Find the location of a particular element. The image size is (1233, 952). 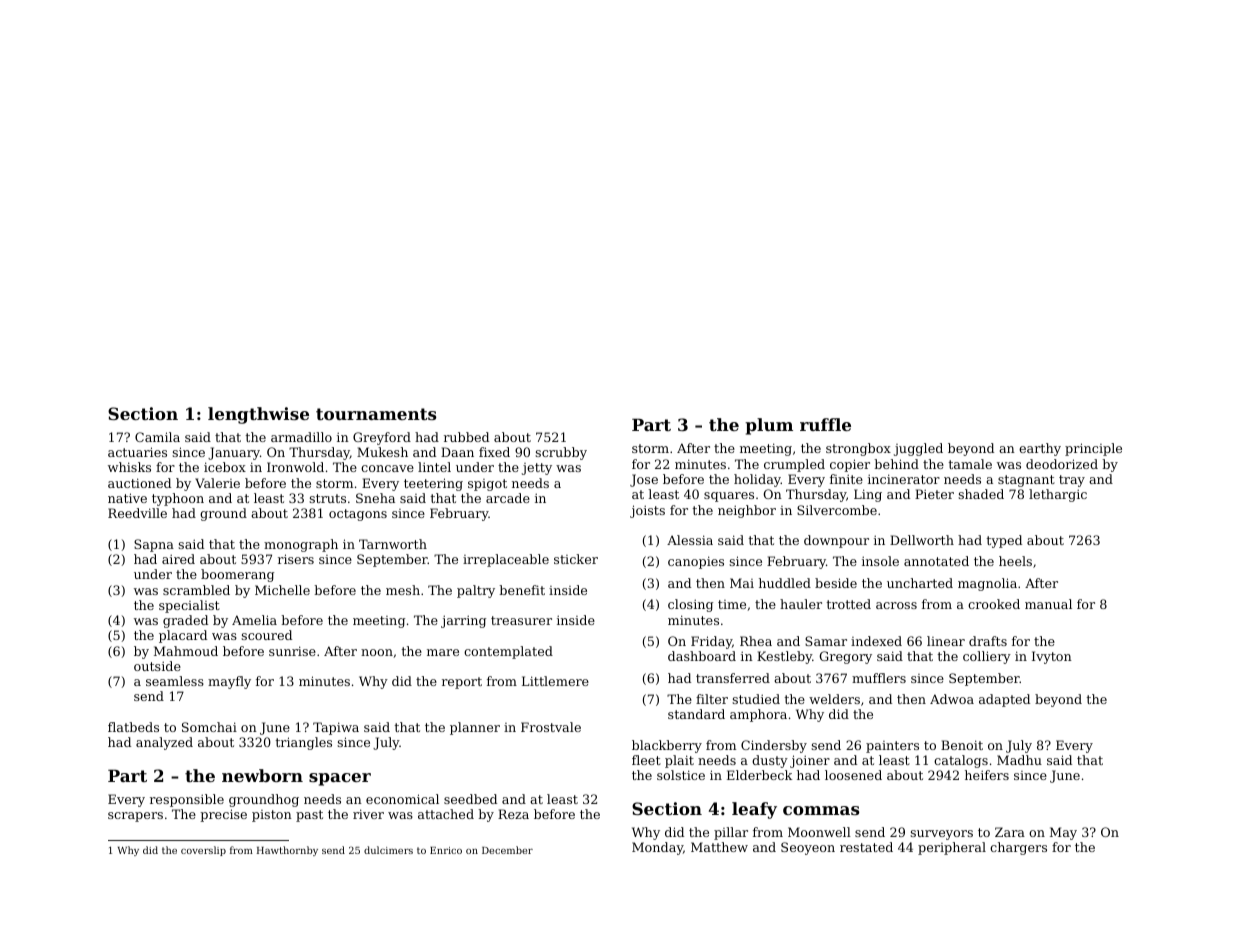

piston is located at coordinates (272, 816).
